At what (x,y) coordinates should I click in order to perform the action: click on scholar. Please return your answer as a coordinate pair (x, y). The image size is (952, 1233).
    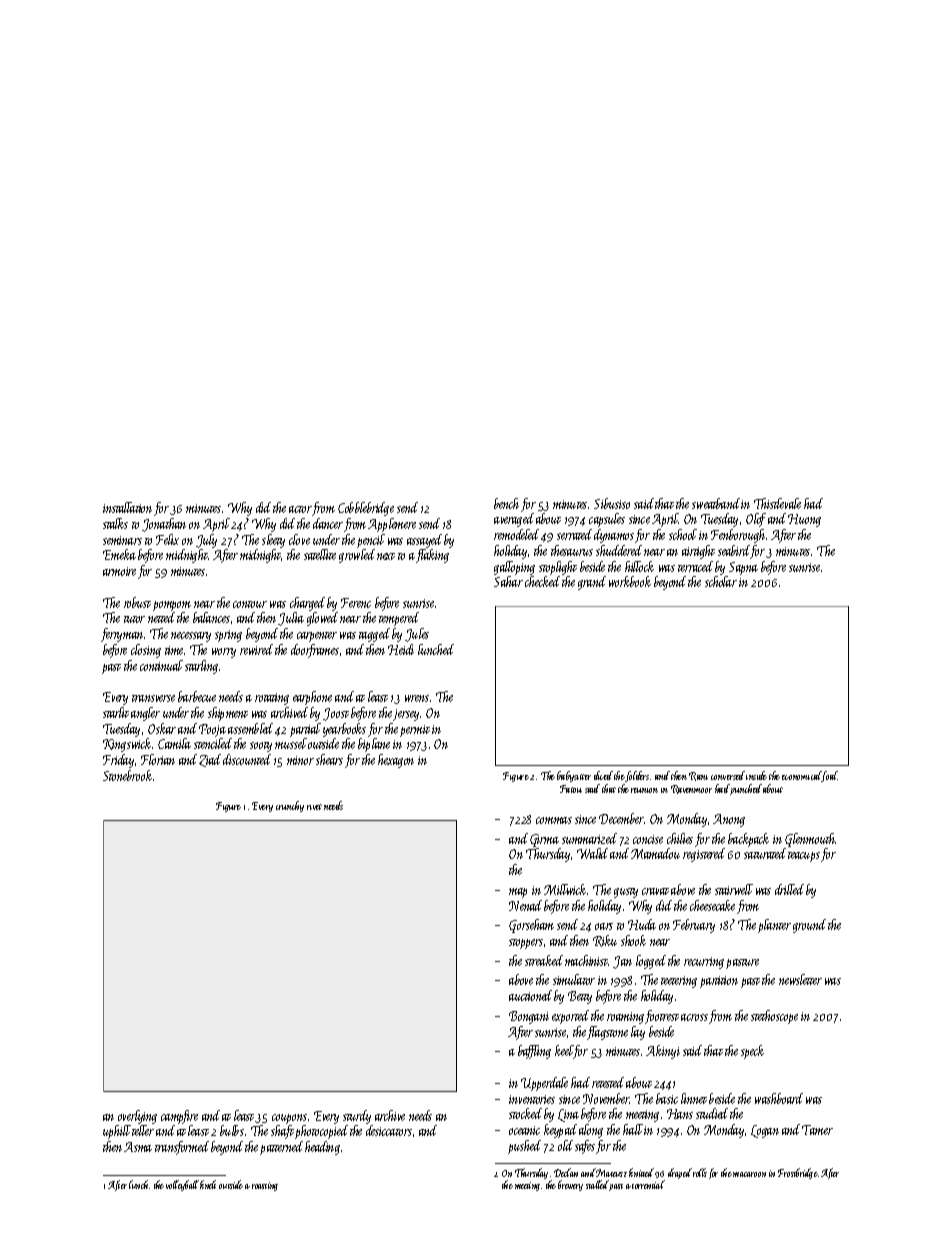
    Looking at the image, I should click on (721, 581).
